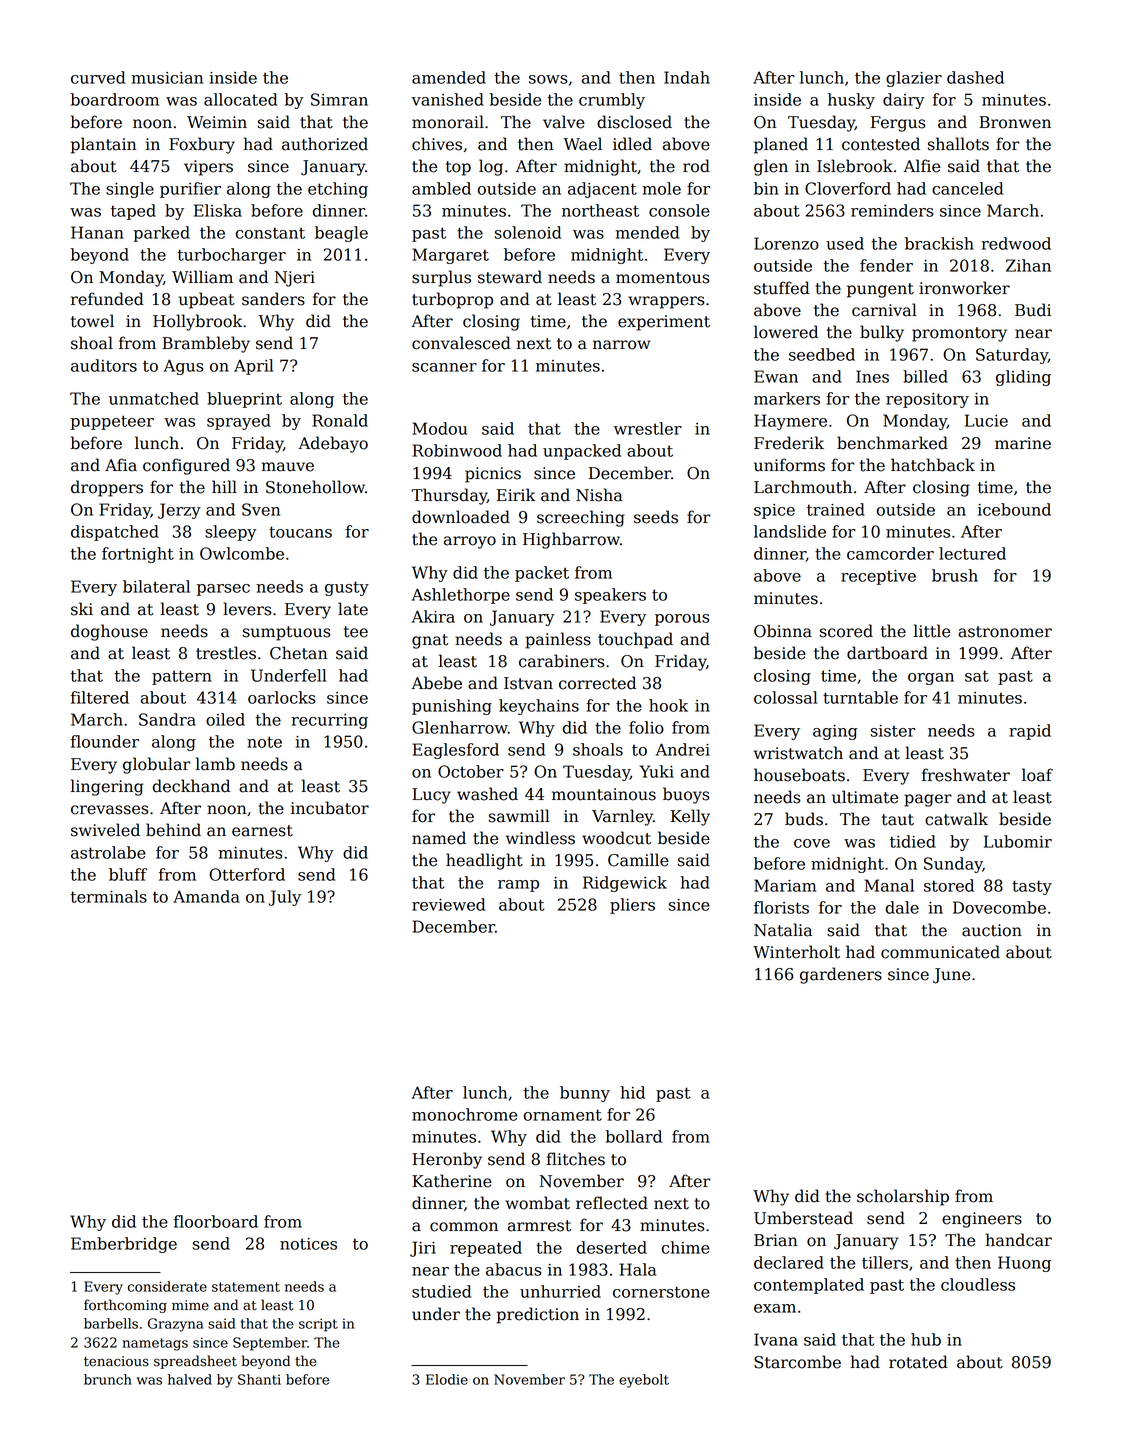  What do you see at coordinates (797, 1362) in the screenshot?
I see `Starcombe` at bounding box center [797, 1362].
